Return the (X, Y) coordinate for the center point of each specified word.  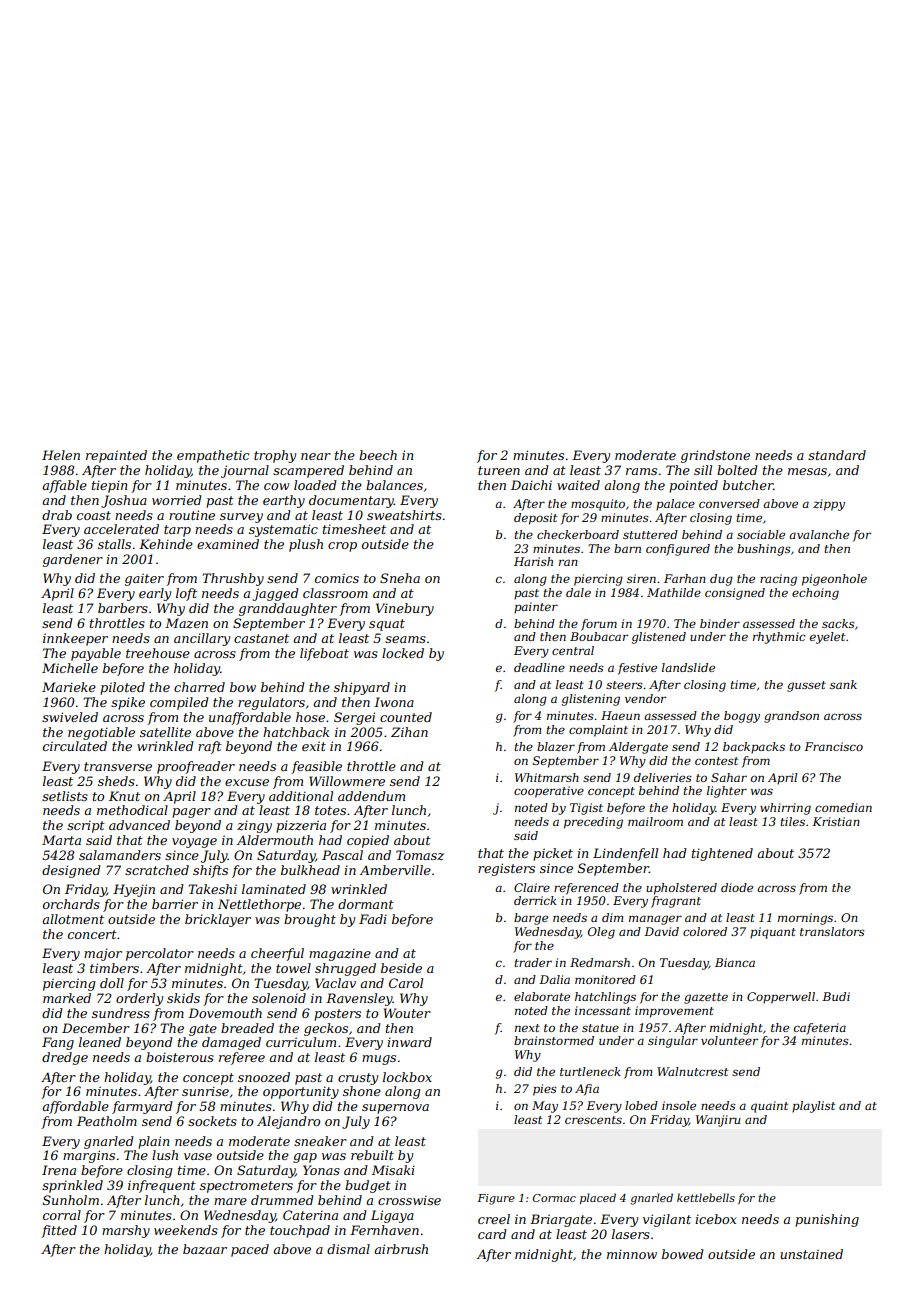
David (661, 931)
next (527, 1028)
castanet (261, 638)
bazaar (205, 1249)
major (103, 954)
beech (378, 455)
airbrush (401, 1249)
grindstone (715, 456)
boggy (742, 717)
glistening (591, 700)
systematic (283, 530)
